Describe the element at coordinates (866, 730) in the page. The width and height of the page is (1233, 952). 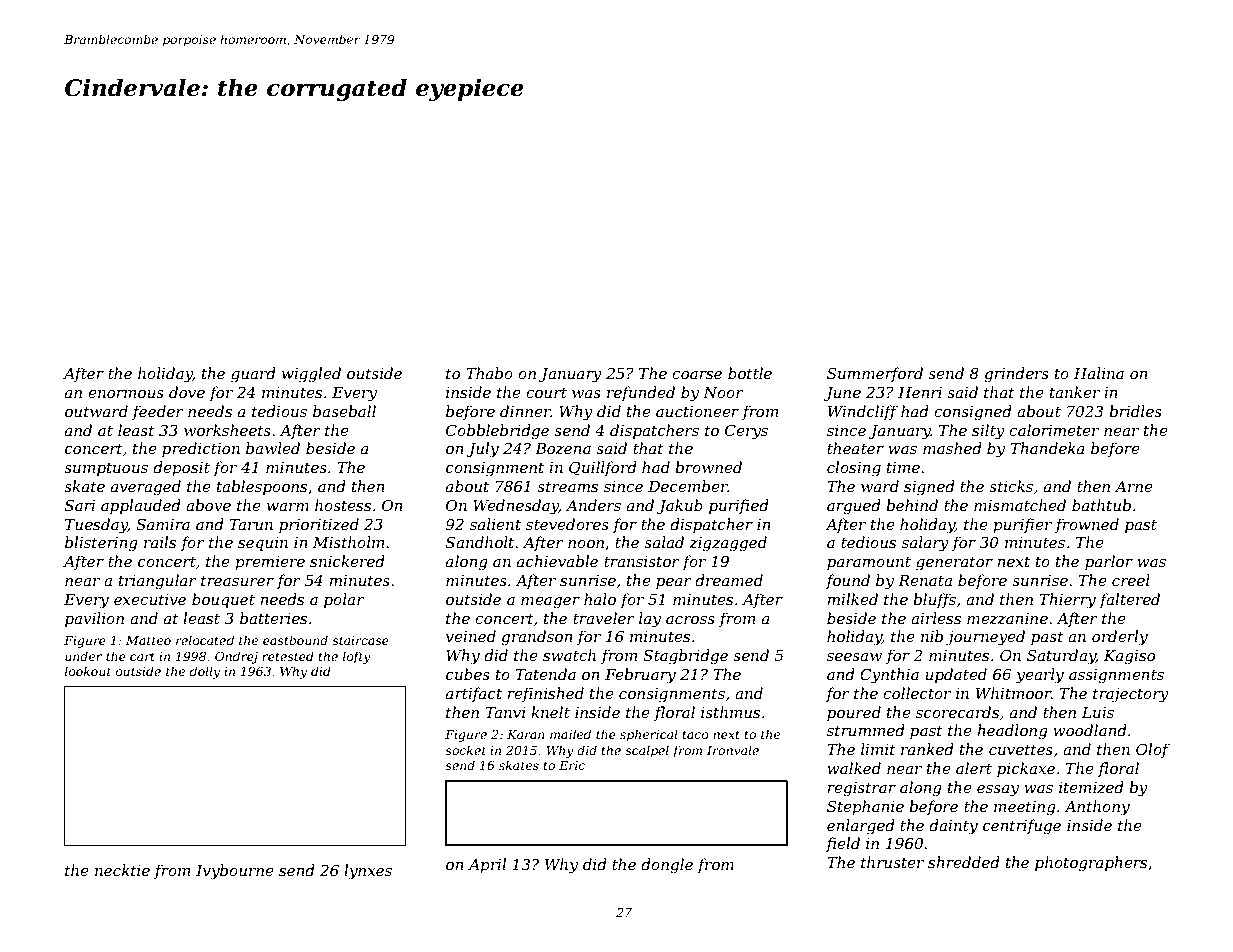
I see `strummed` at that location.
